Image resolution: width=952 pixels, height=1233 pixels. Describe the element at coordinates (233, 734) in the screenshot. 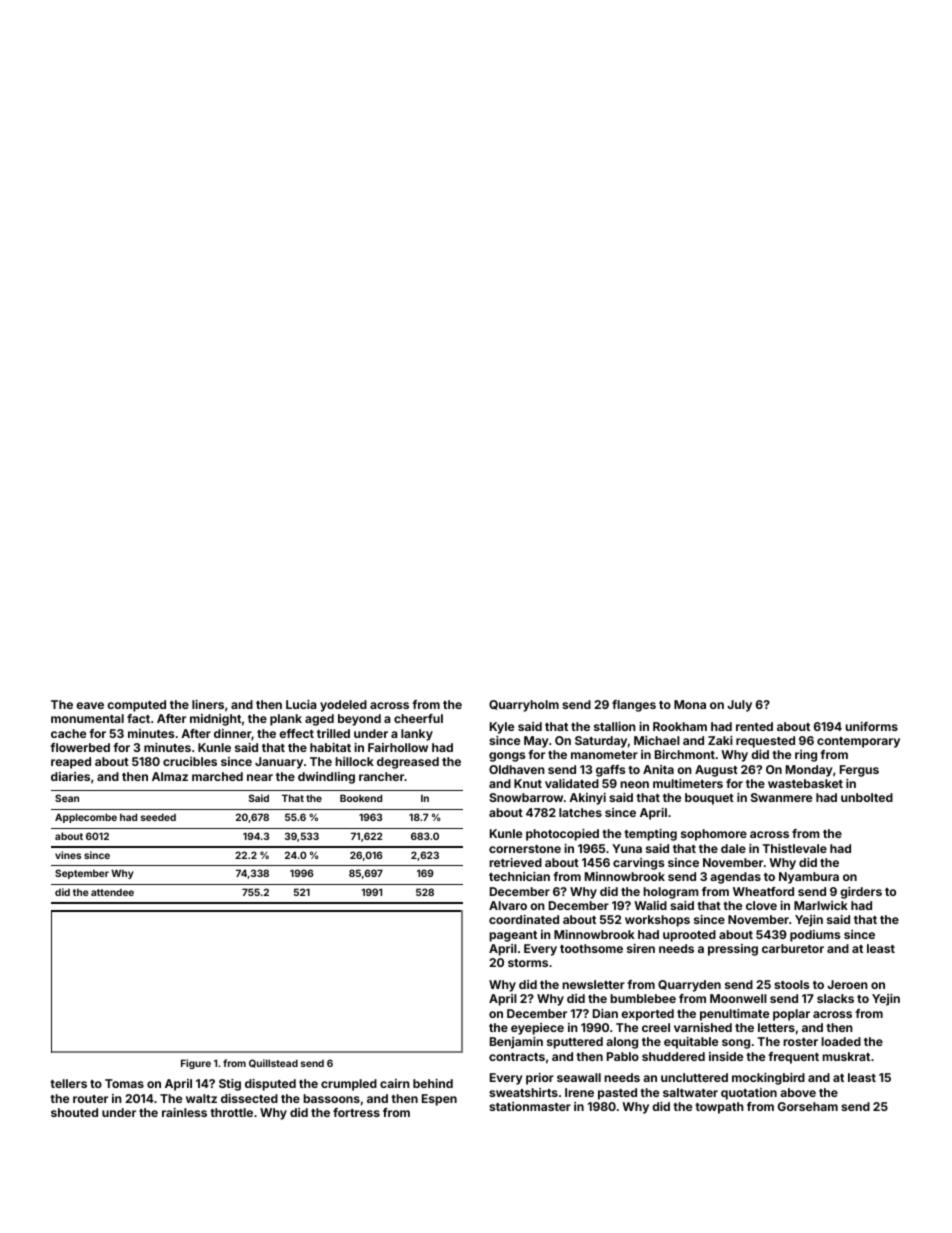

I see `dinner` at that location.
